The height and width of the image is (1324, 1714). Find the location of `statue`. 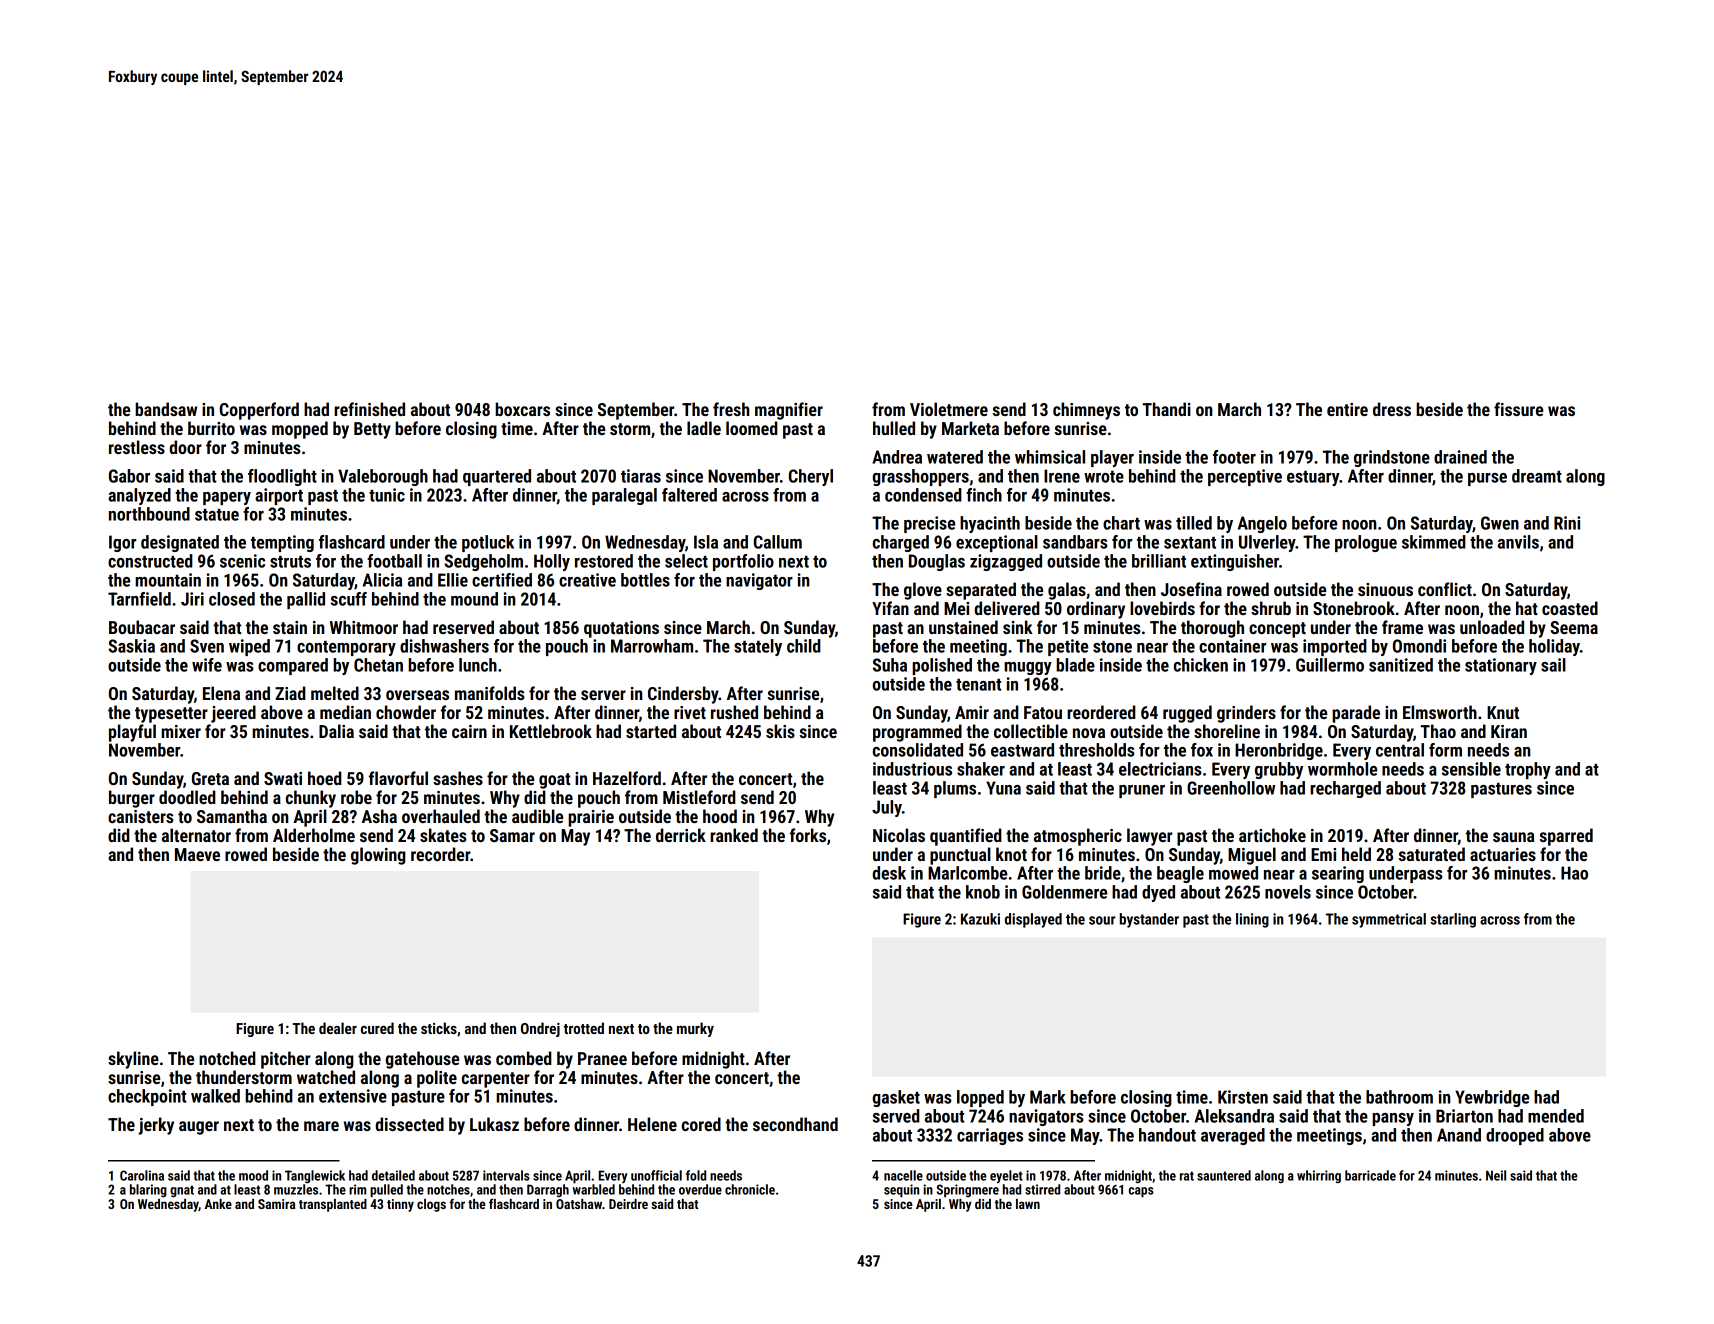

statue is located at coordinates (217, 515).
